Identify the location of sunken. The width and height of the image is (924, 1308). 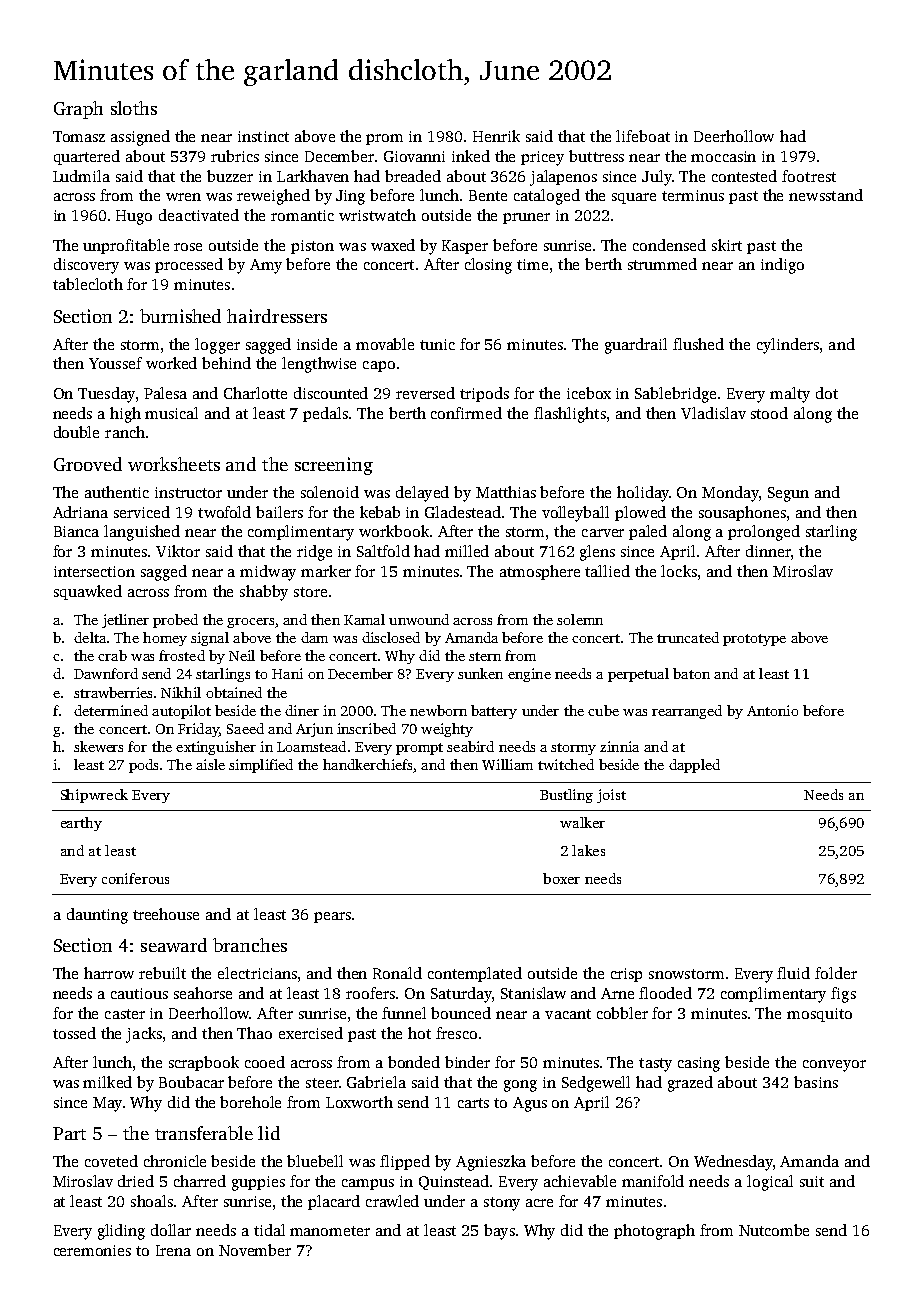
(480, 673).
